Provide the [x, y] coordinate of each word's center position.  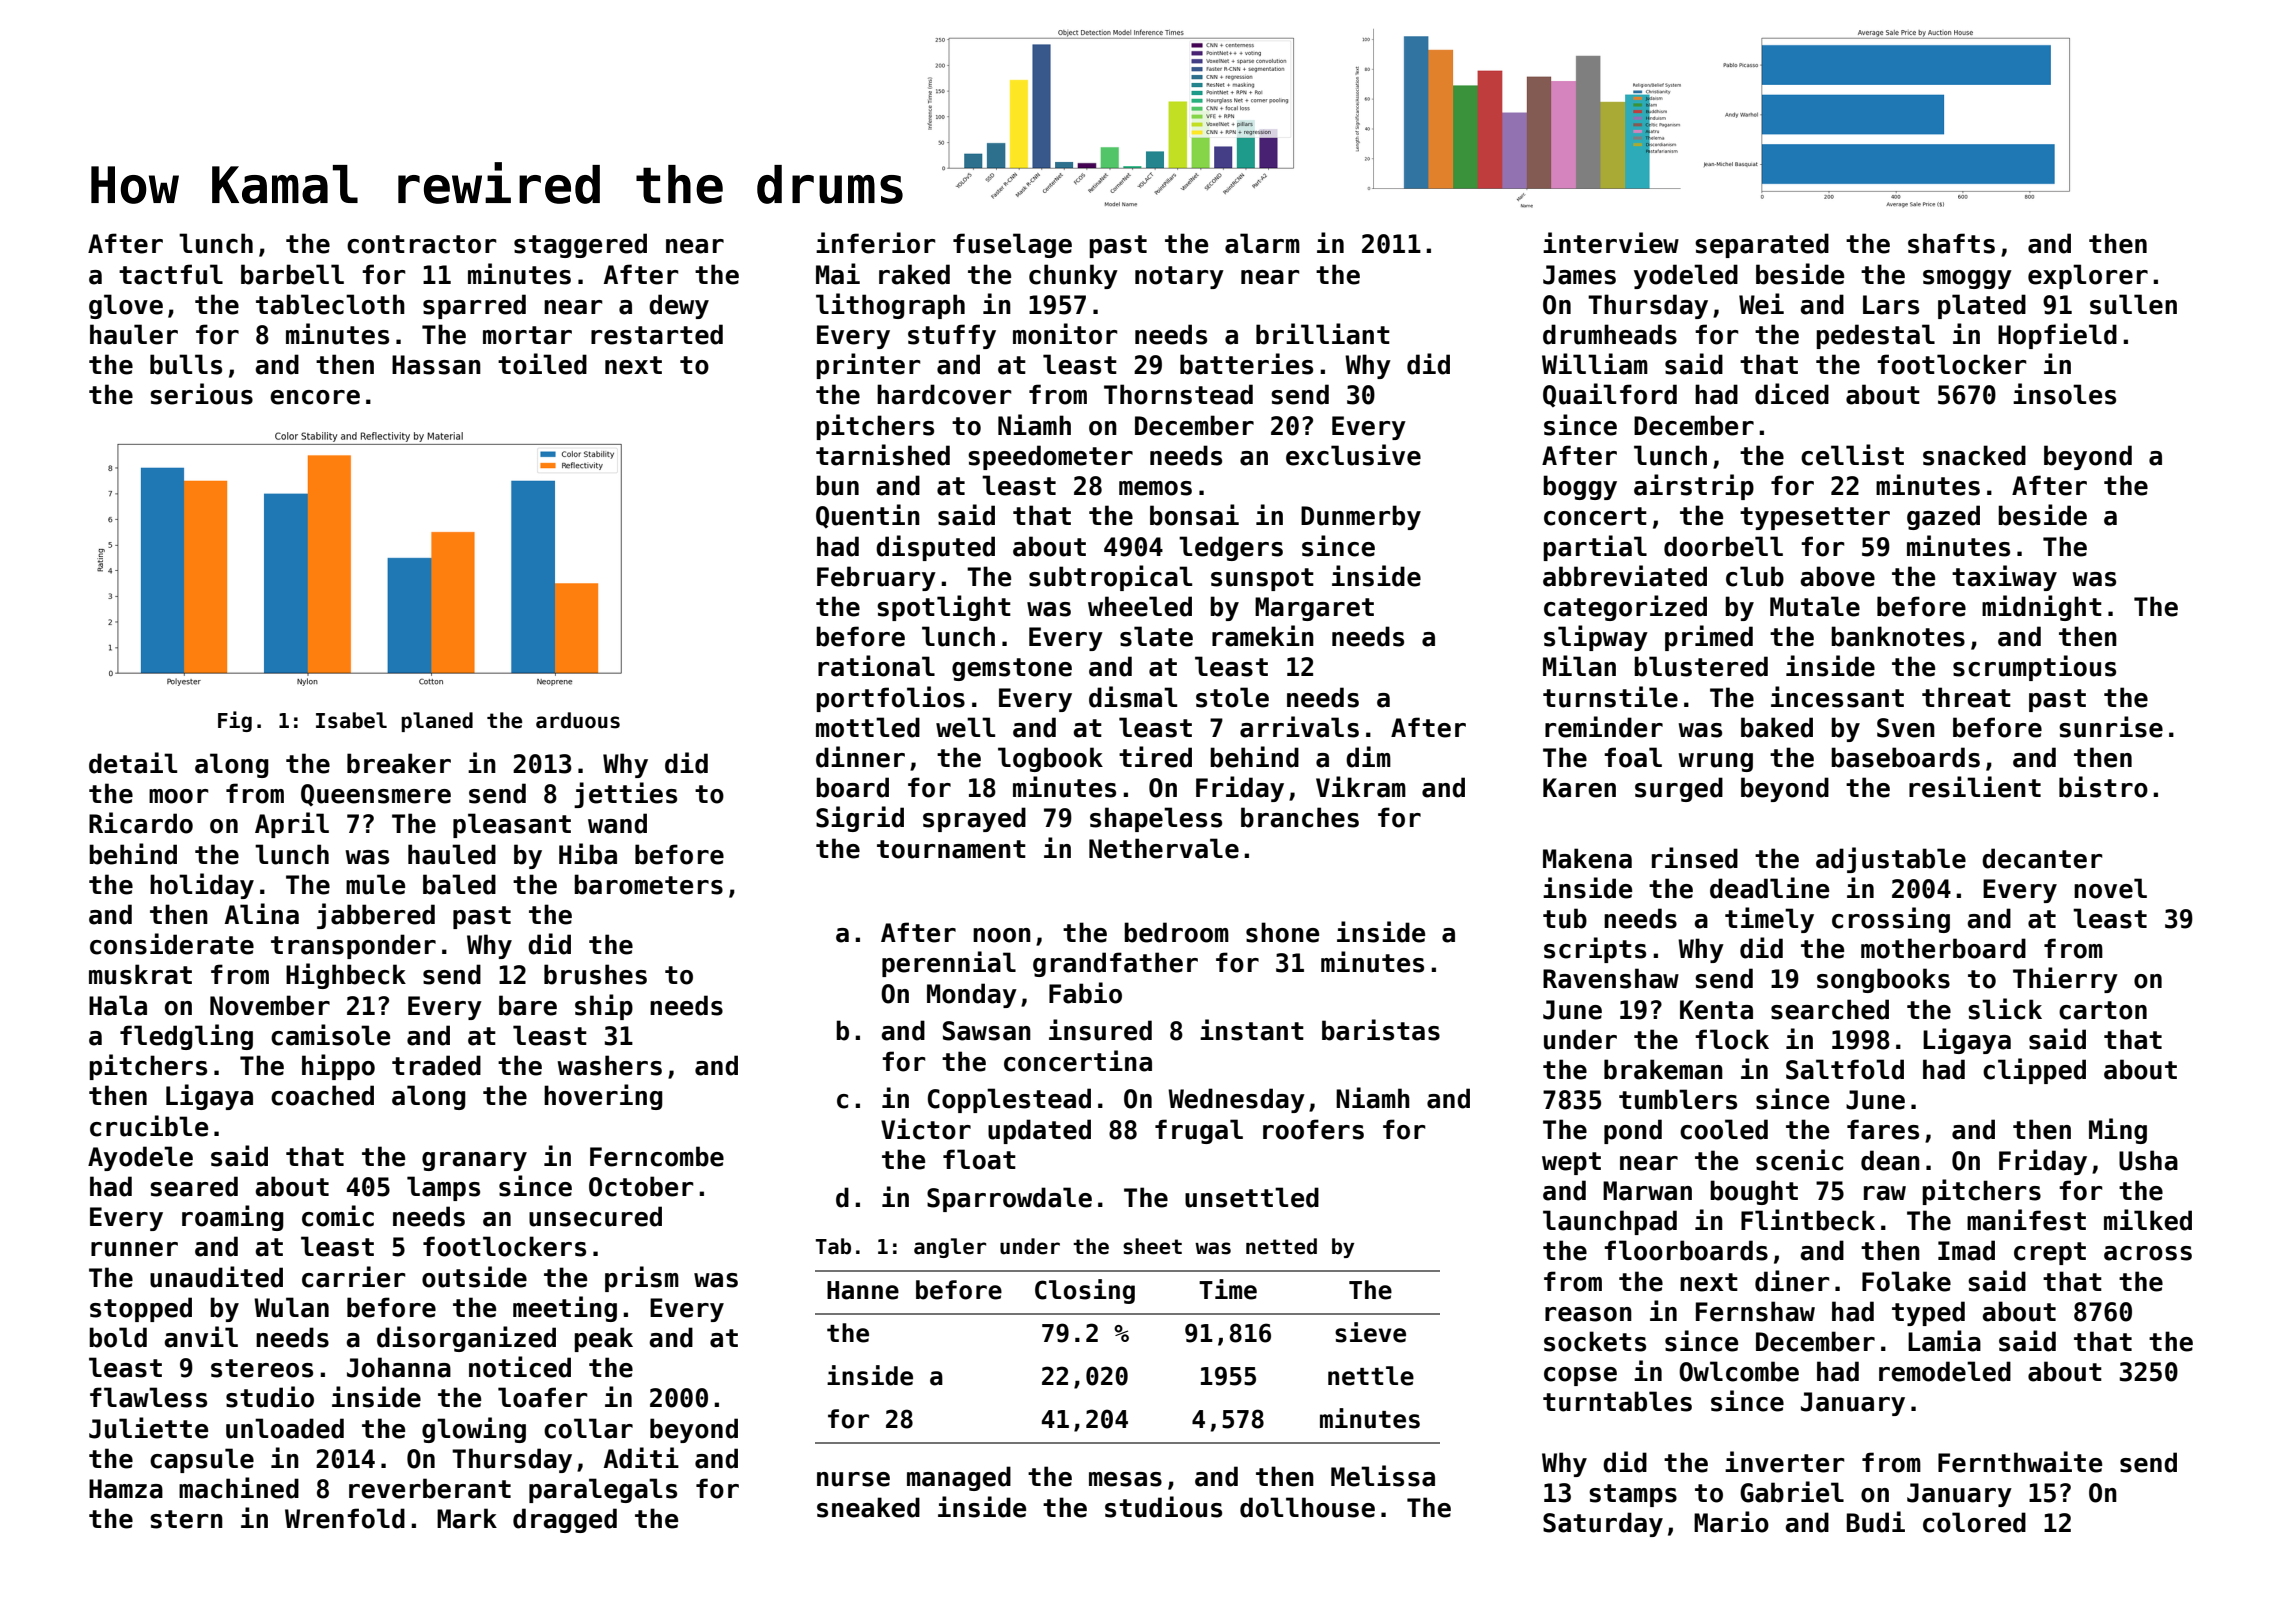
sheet [1152, 1246]
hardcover [944, 394]
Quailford [1610, 395]
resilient [1975, 787]
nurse [853, 1479]
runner [134, 1249]
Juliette [148, 1428]
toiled [542, 364]
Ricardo [141, 823]
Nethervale [1164, 848]
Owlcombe [1739, 1371]
